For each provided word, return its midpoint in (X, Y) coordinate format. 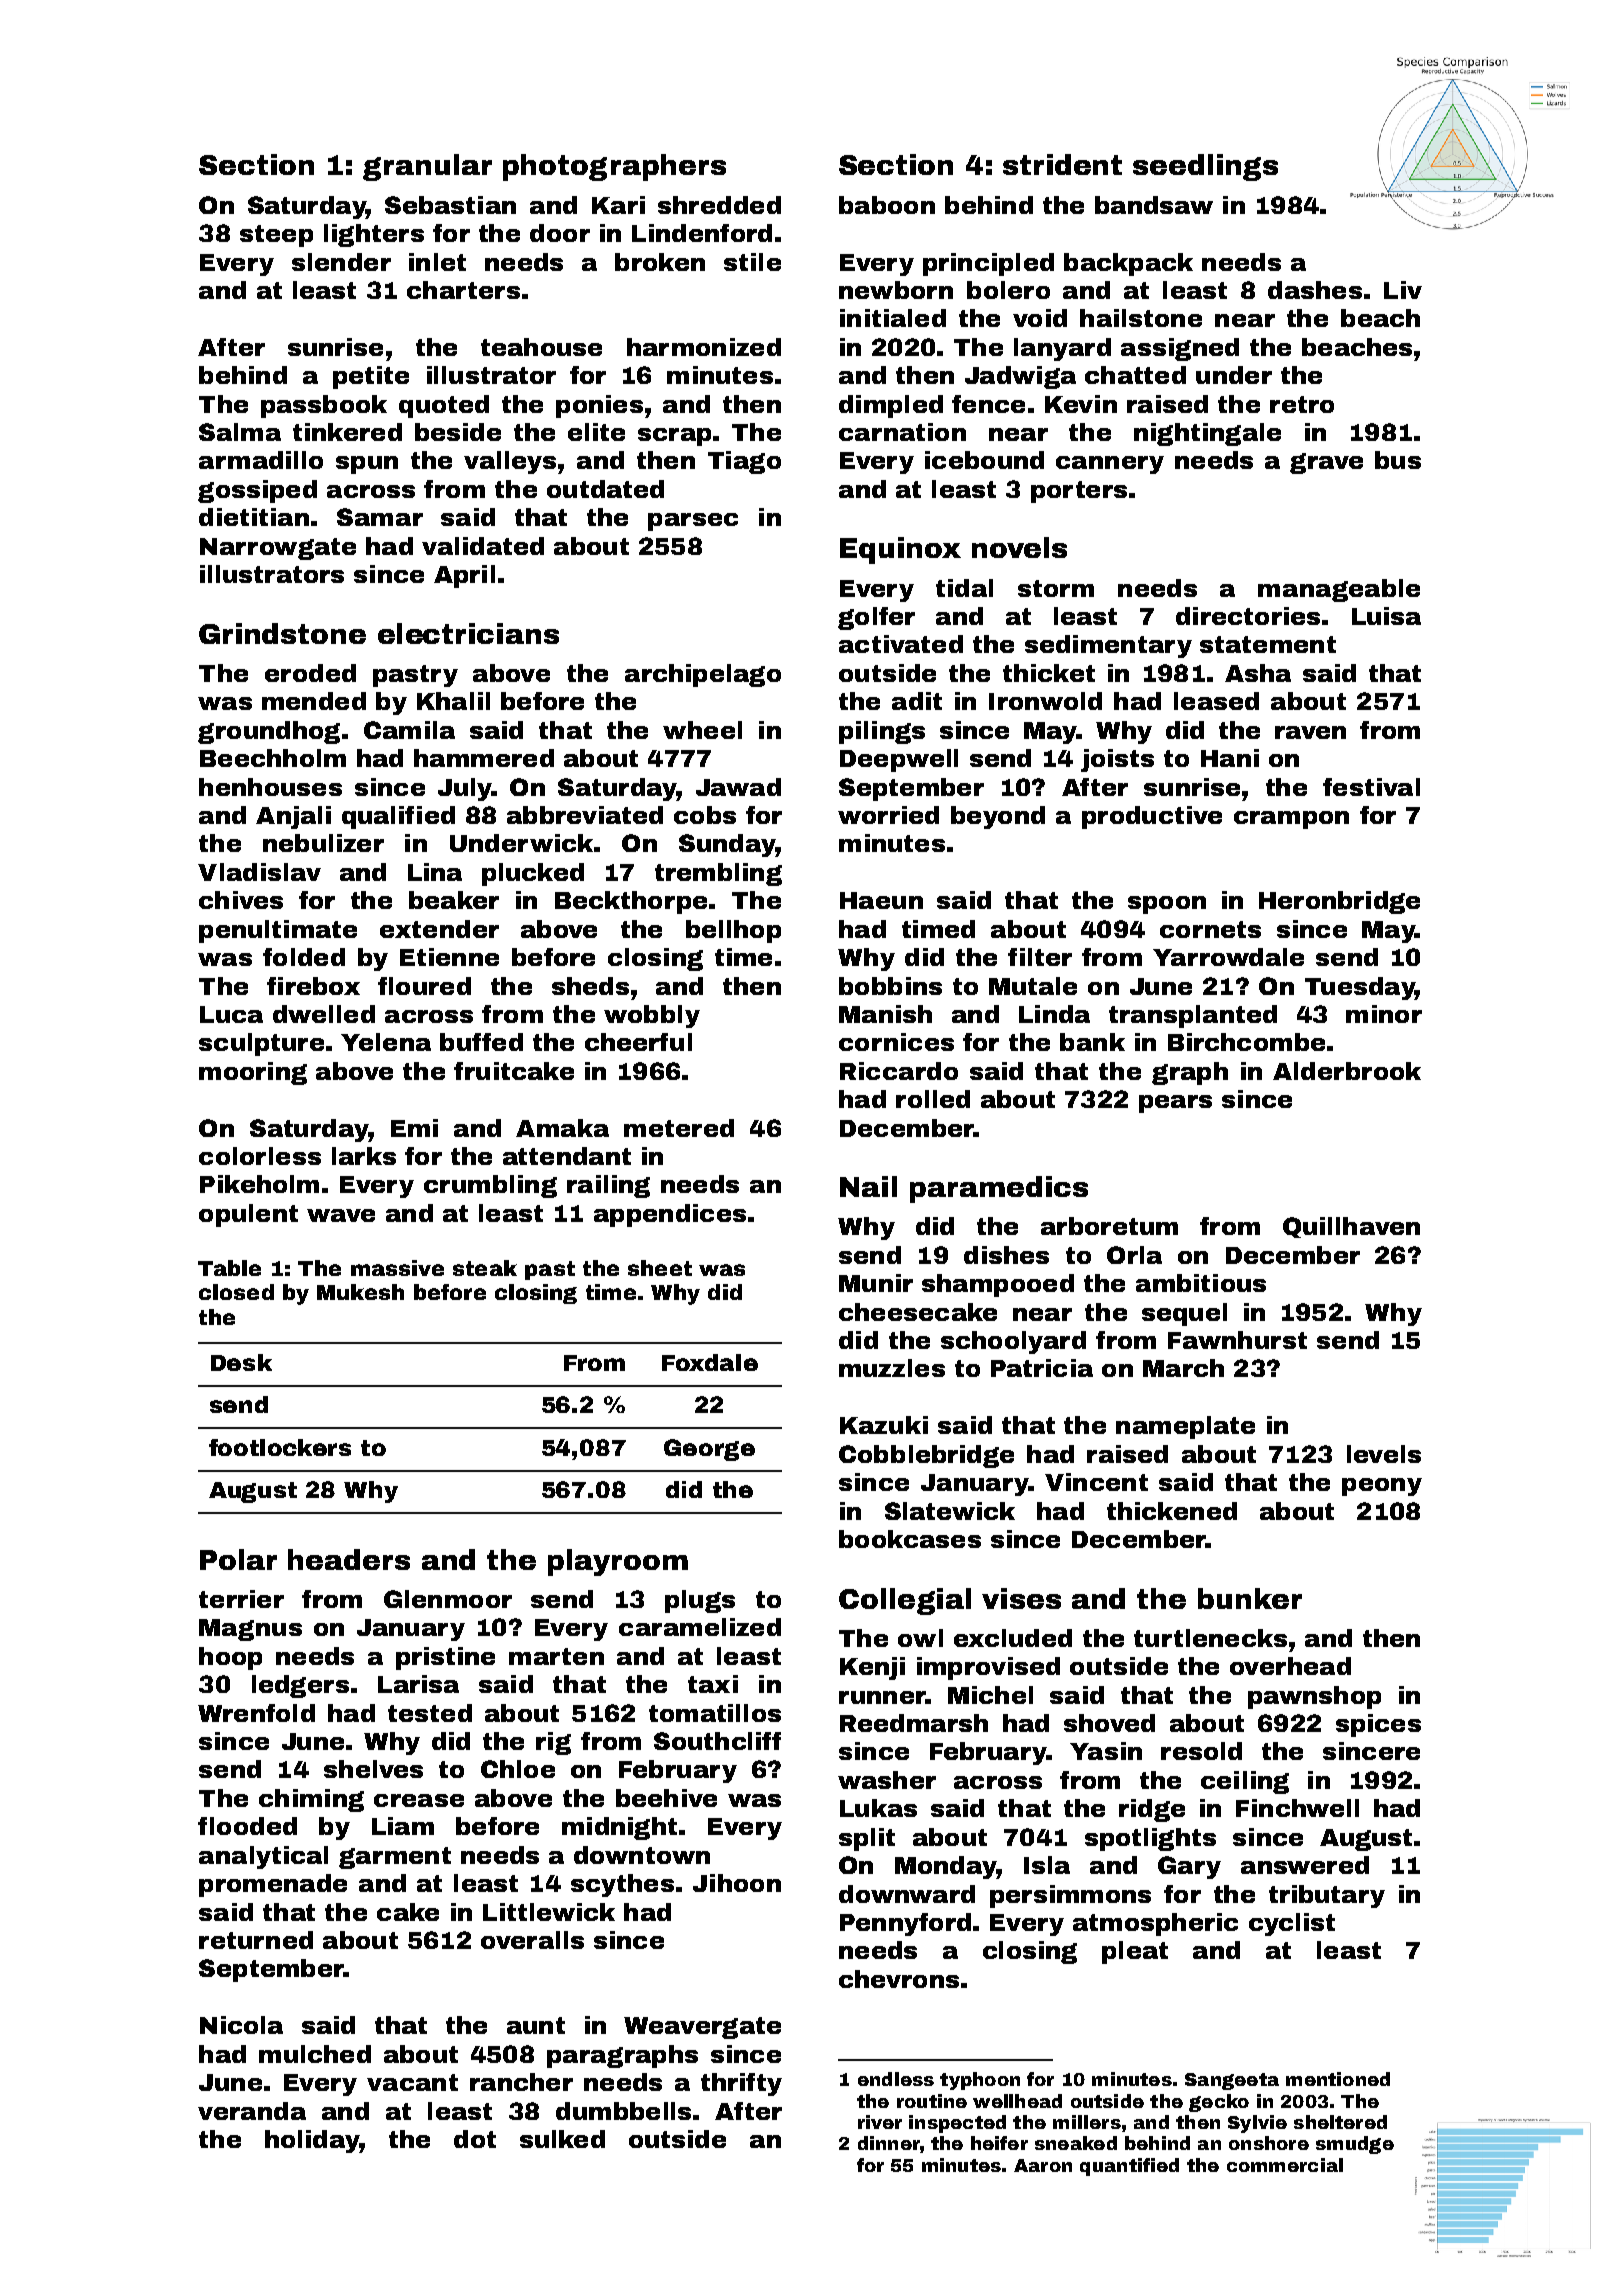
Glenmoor (448, 1599)
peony (1382, 1487)
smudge (1355, 2145)
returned (256, 1940)
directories (1248, 616)
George (709, 1450)
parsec (693, 522)
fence (988, 404)
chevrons (899, 1979)
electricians (468, 633)
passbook (324, 406)
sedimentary (1108, 646)
